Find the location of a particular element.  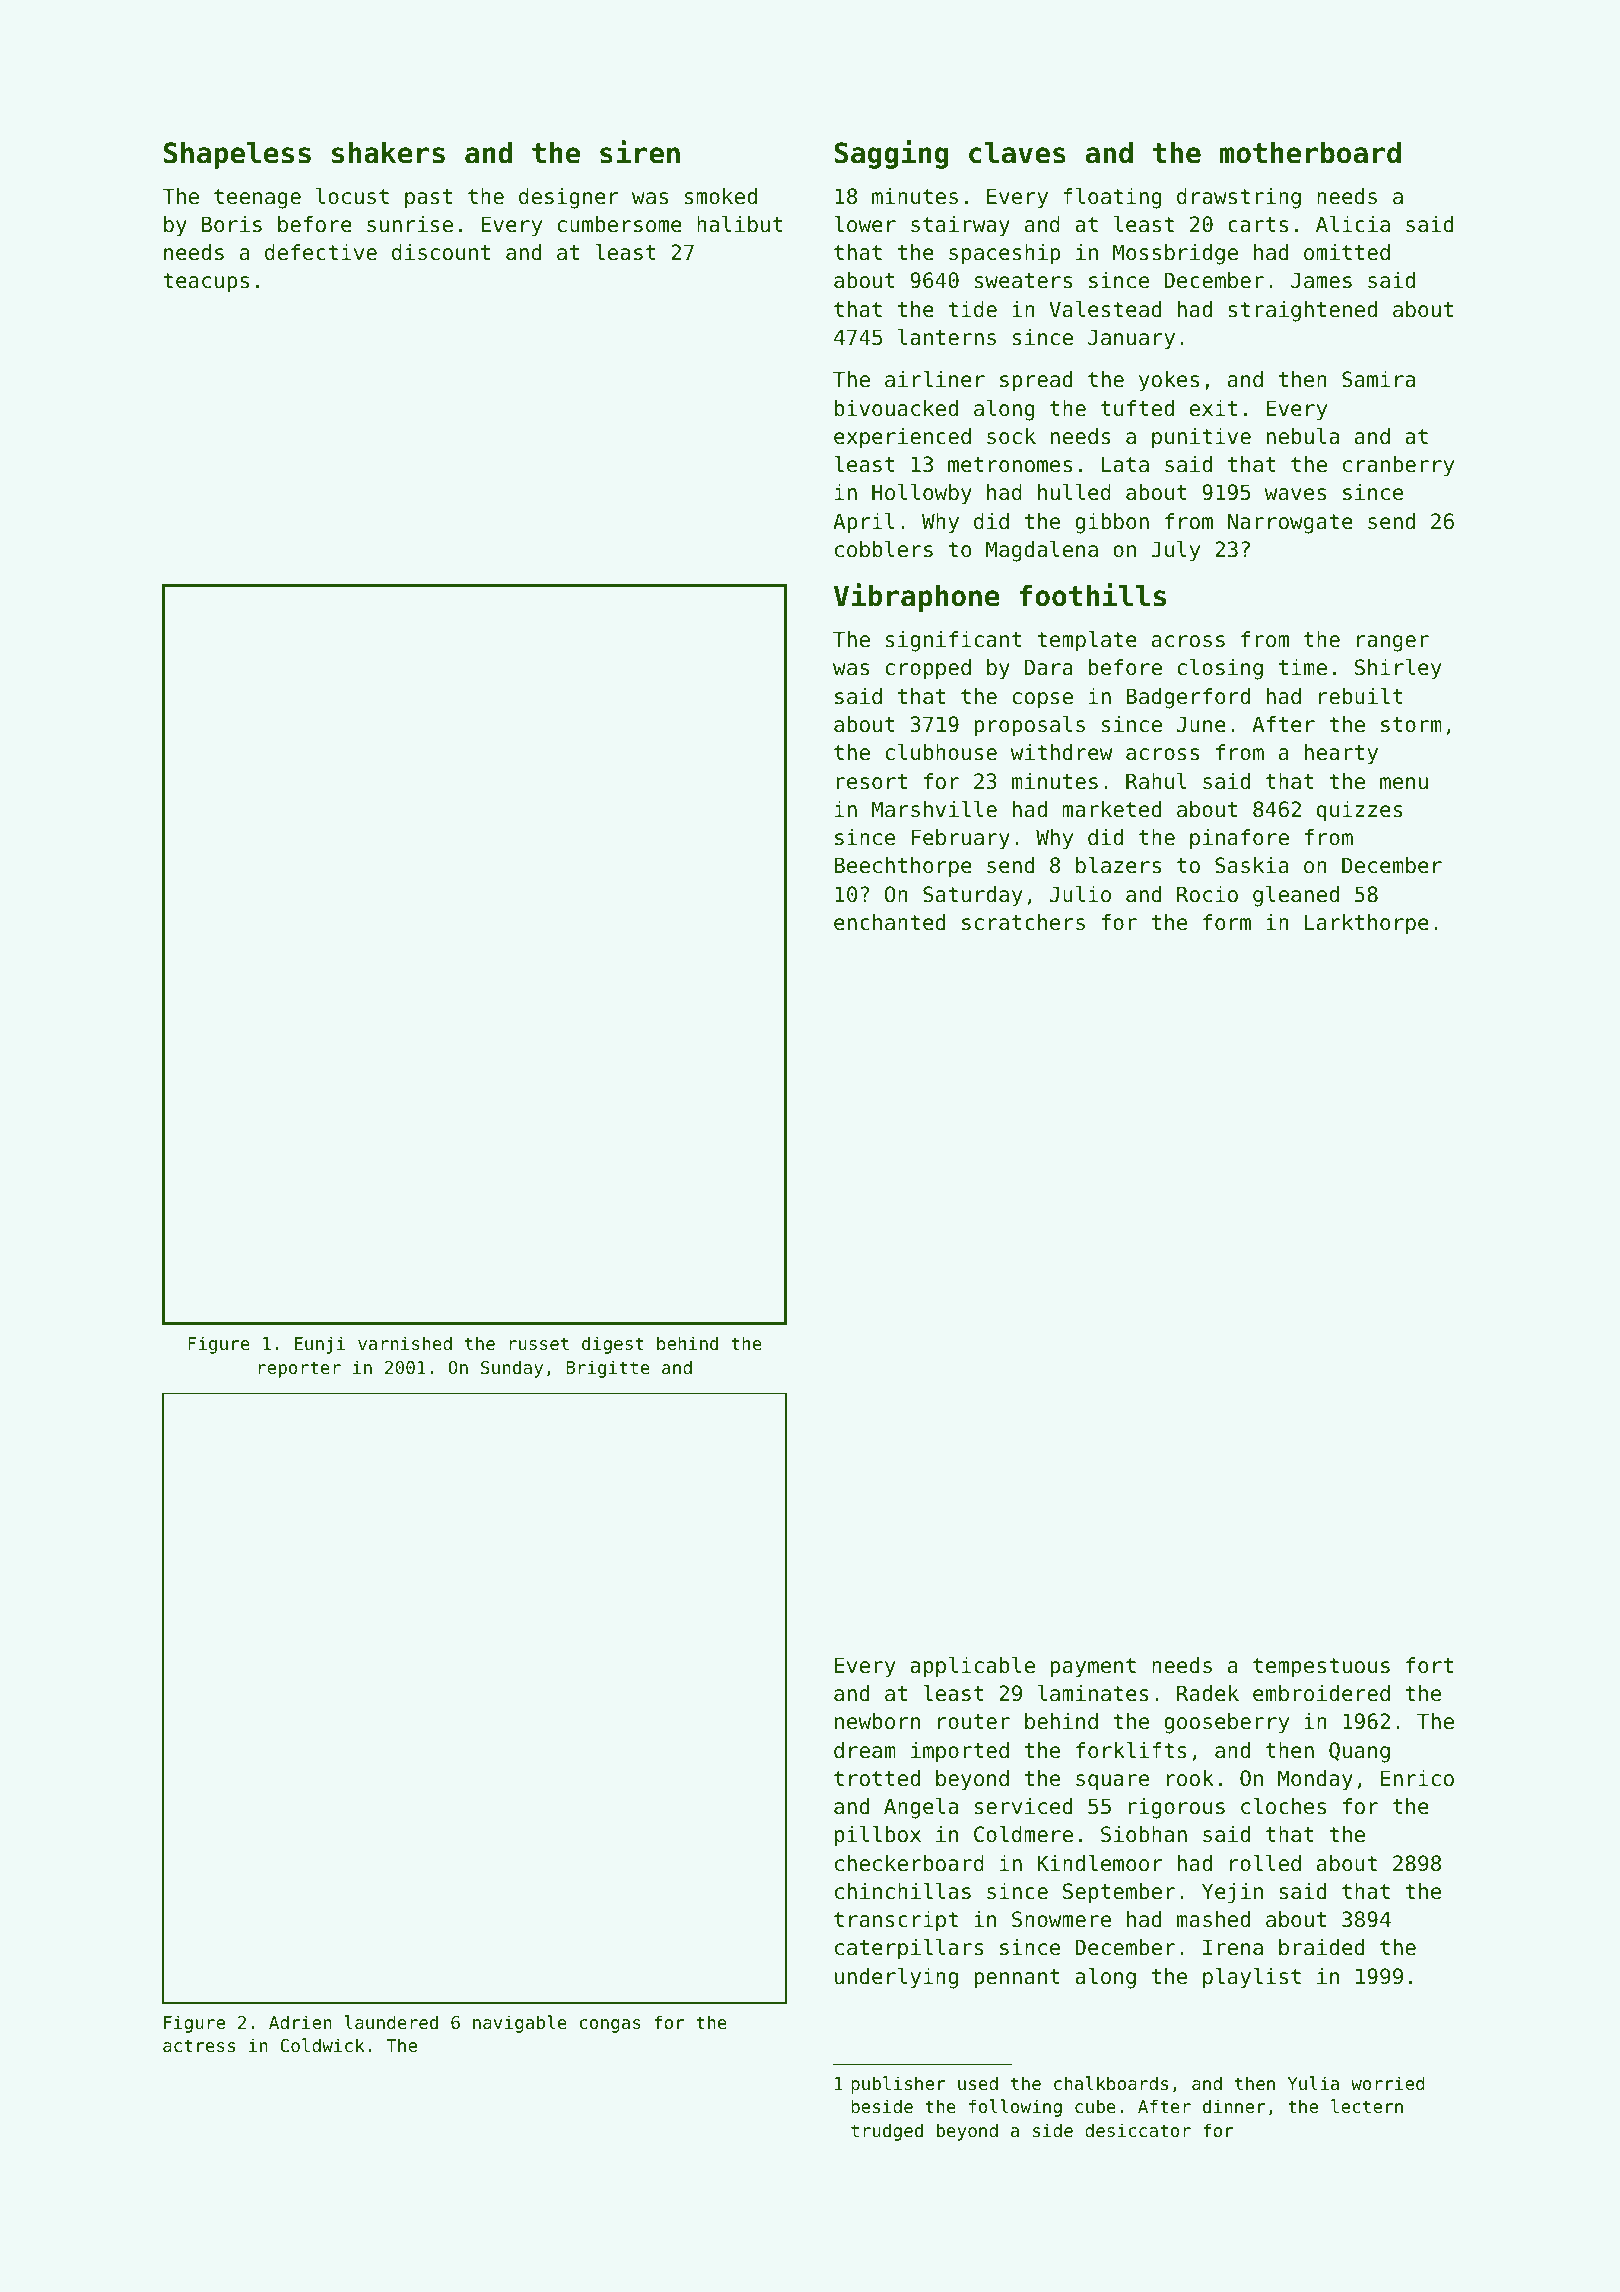

transcript is located at coordinates (896, 1921).
